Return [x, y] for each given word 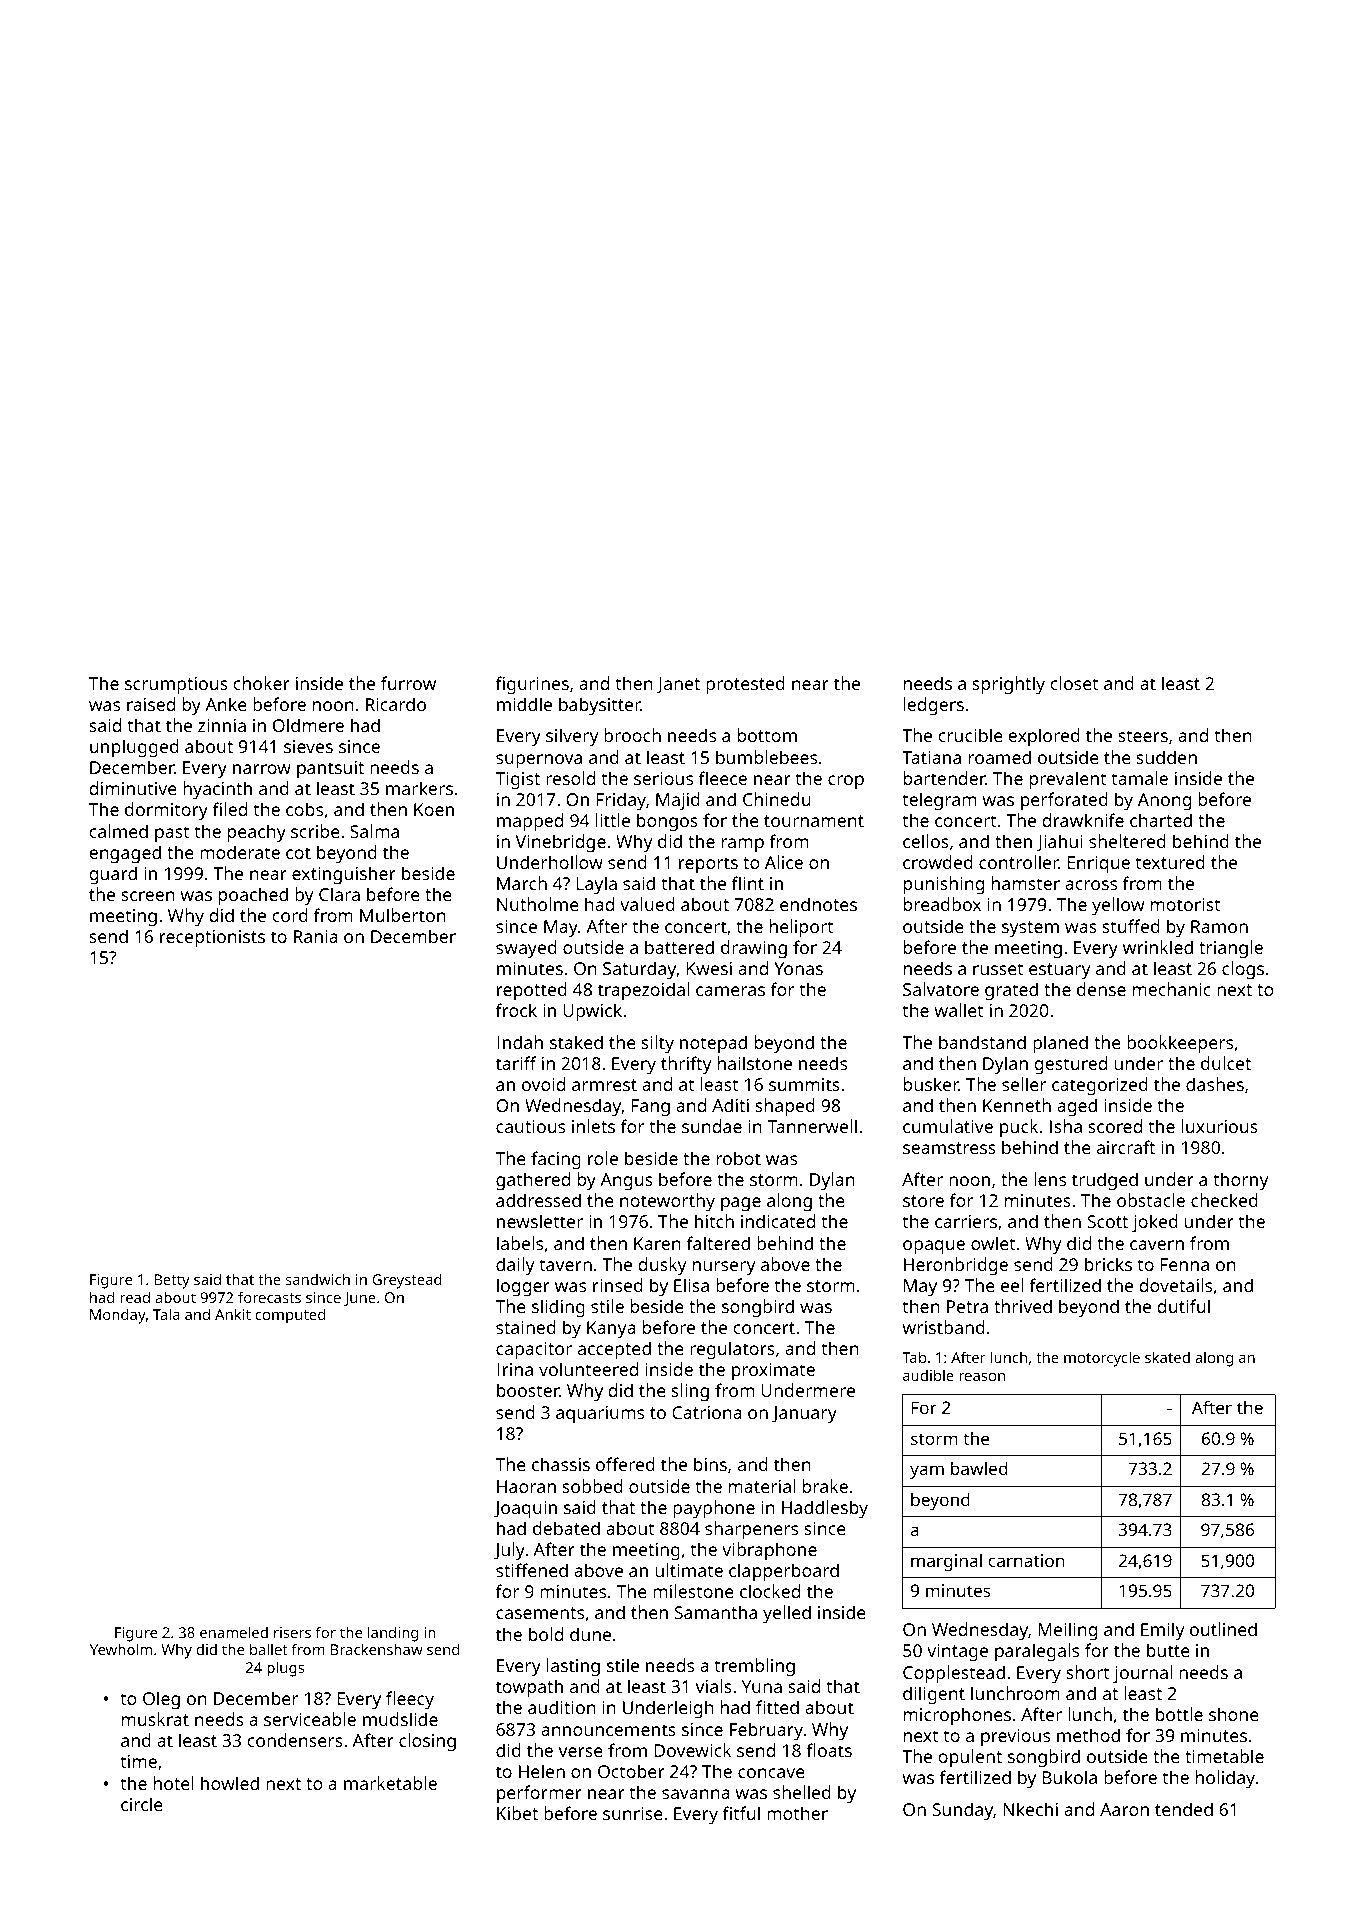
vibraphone [769, 1551]
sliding [558, 1308]
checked [1224, 1200]
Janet [678, 685]
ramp [743, 845]
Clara [339, 894]
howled [230, 1783]
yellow [1118, 906]
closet [1074, 683]
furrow [408, 683]
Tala [166, 1314]
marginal [946, 1562]
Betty [172, 1281]
